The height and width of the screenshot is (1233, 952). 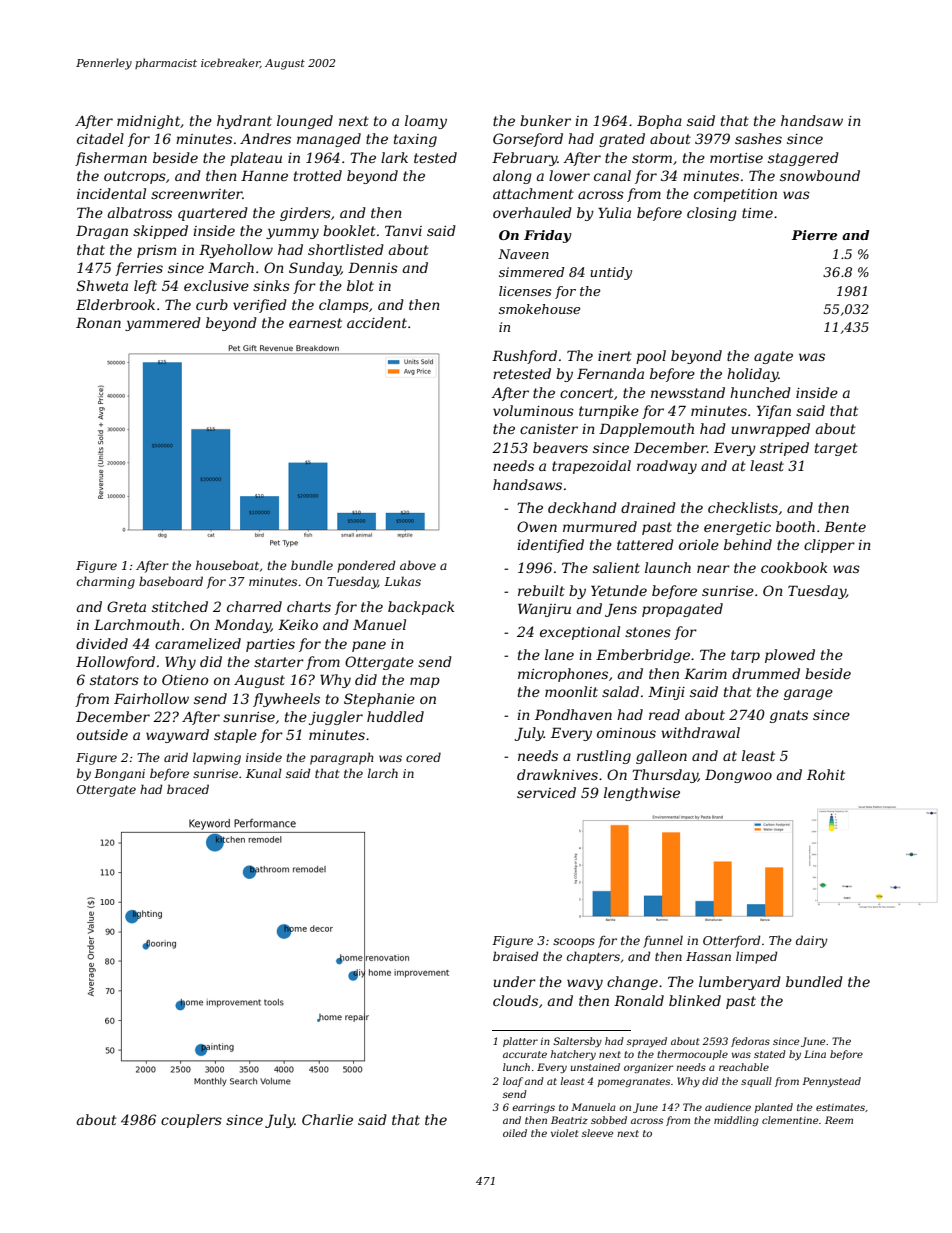 What do you see at coordinates (264, 773) in the screenshot?
I see `Kunal` at bounding box center [264, 773].
